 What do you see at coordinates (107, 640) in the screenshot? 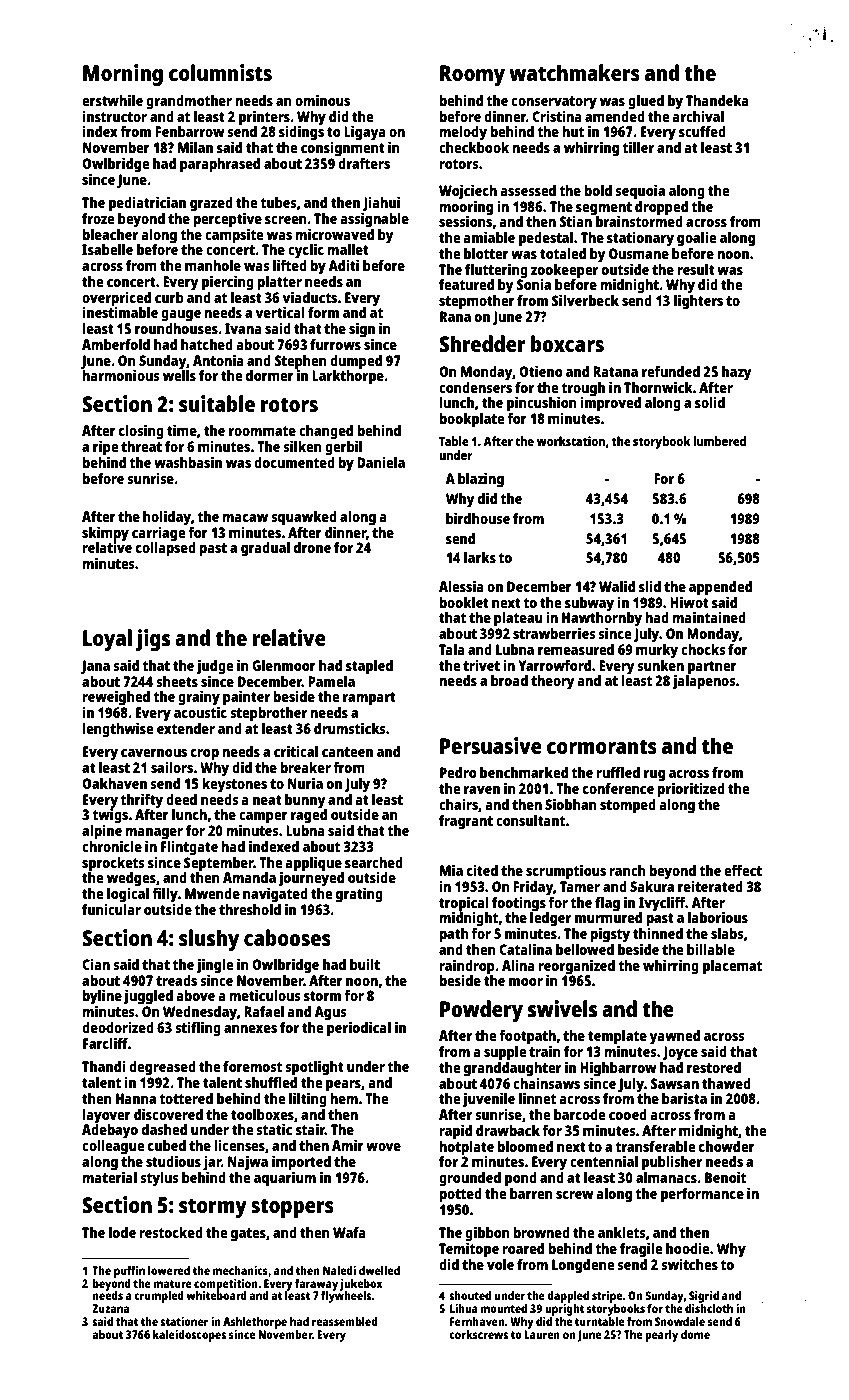
I see `Loyal` at bounding box center [107, 640].
